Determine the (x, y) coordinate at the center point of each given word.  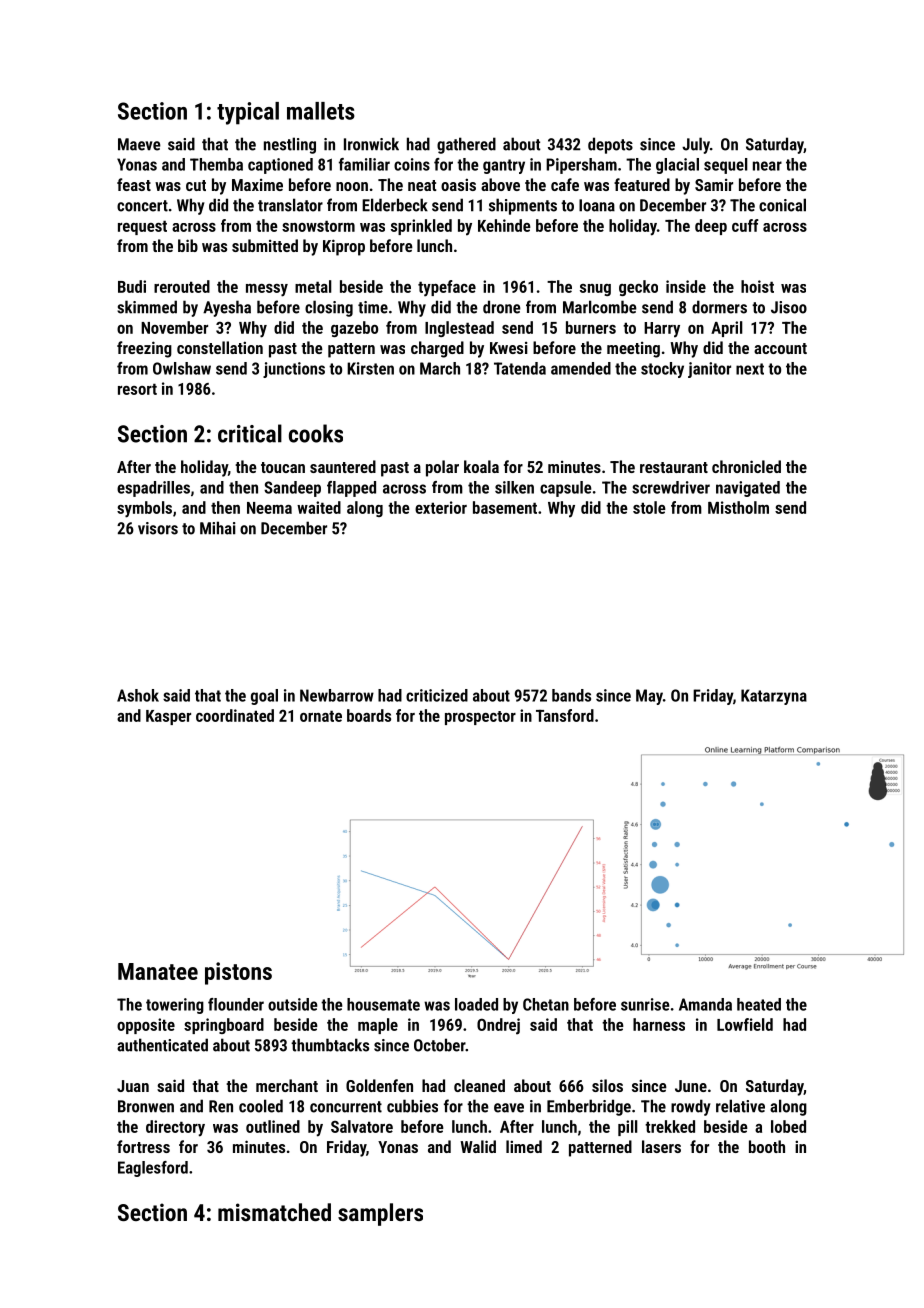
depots (610, 145)
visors (158, 528)
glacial (677, 166)
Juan (133, 1086)
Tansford (565, 715)
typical (248, 113)
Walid (478, 1146)
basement (505, 507)
